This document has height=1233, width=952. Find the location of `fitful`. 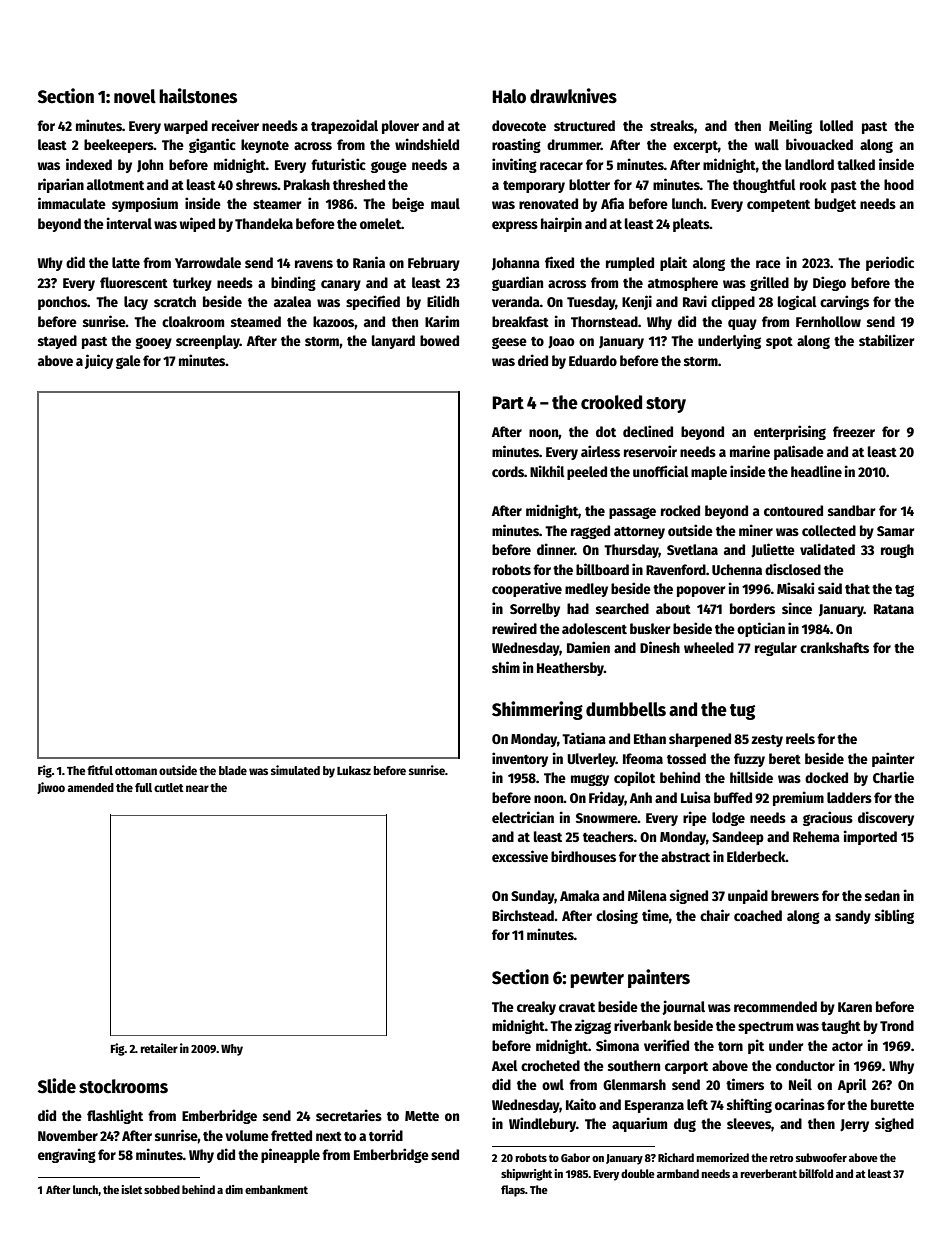

fitful is located at coordinates (100, 770).
